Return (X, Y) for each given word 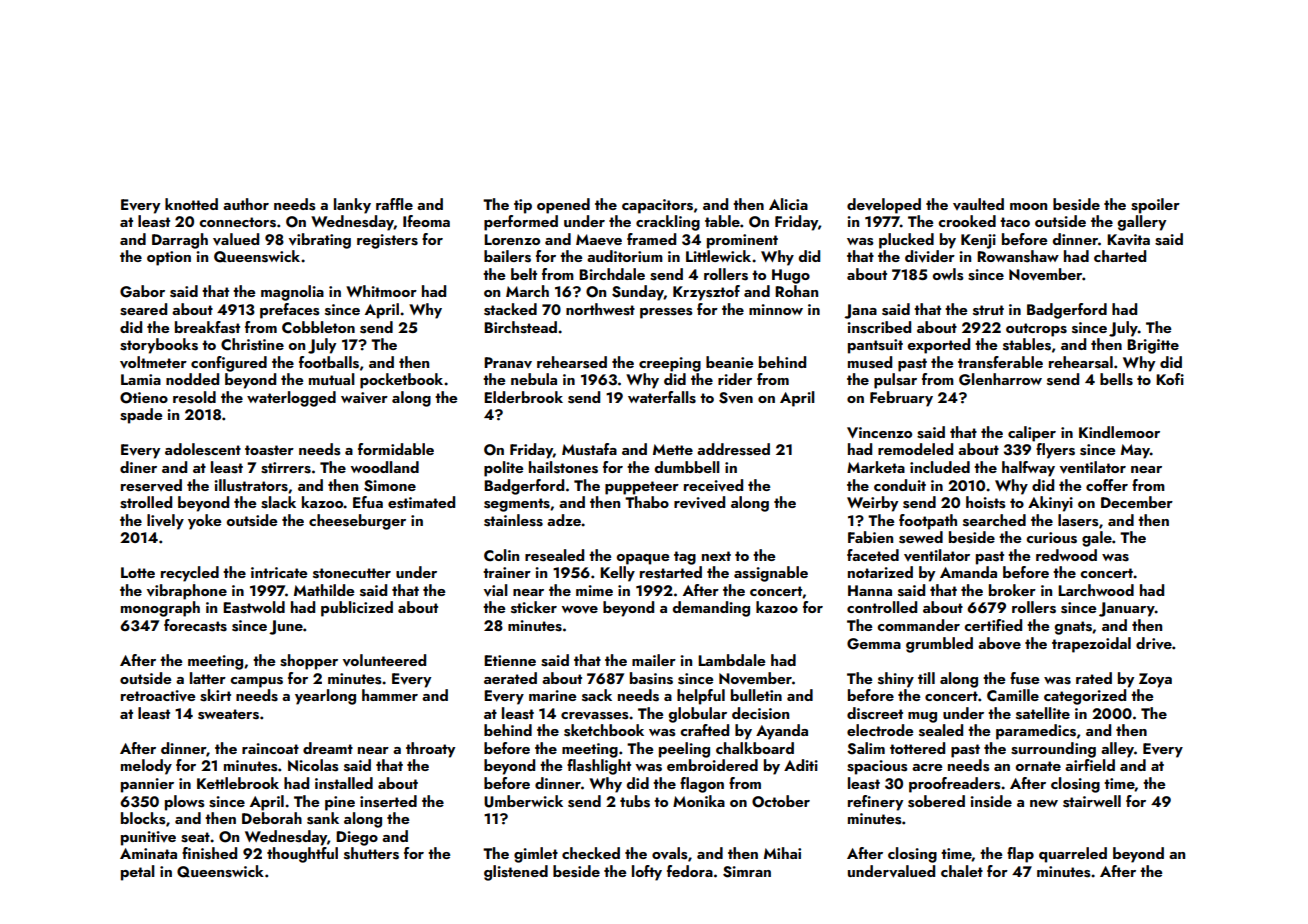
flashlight (599, 767)
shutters (371, 853)
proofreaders (954, 785)
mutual (332, 379)
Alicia (788, 204)
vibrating (320, 241)
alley (1117, 750)
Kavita (1128, 240)
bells (1116, 379)
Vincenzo (879, 432)
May (1135, 451)
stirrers (286, 468)
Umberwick (523, 801)
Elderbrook (523, 397)
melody (146, 767)
